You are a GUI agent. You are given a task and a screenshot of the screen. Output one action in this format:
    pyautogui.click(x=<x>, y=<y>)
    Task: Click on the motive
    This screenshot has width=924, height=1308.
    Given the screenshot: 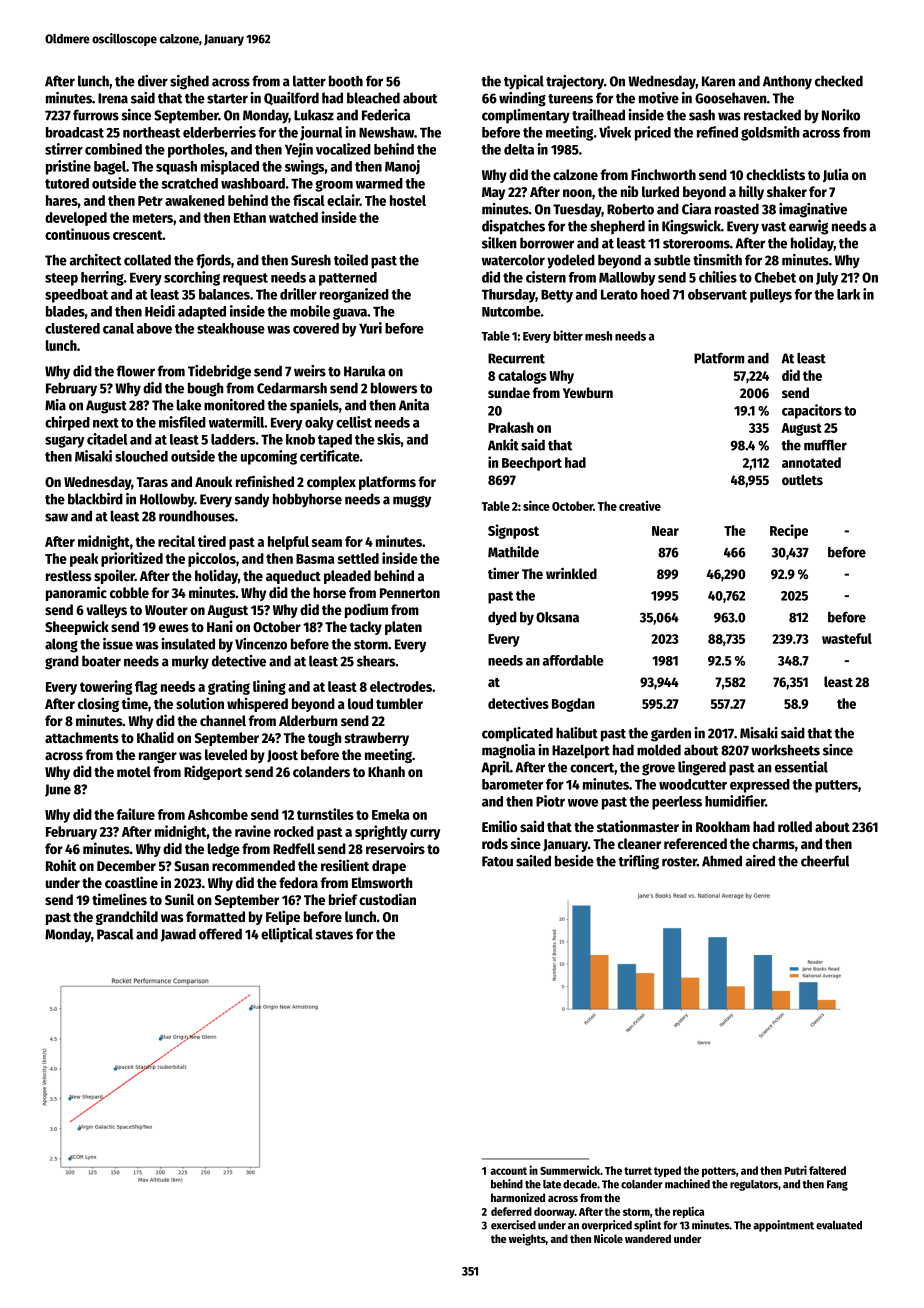 What is the action you would take?
    pyautogui.click(x=659, y=98)
